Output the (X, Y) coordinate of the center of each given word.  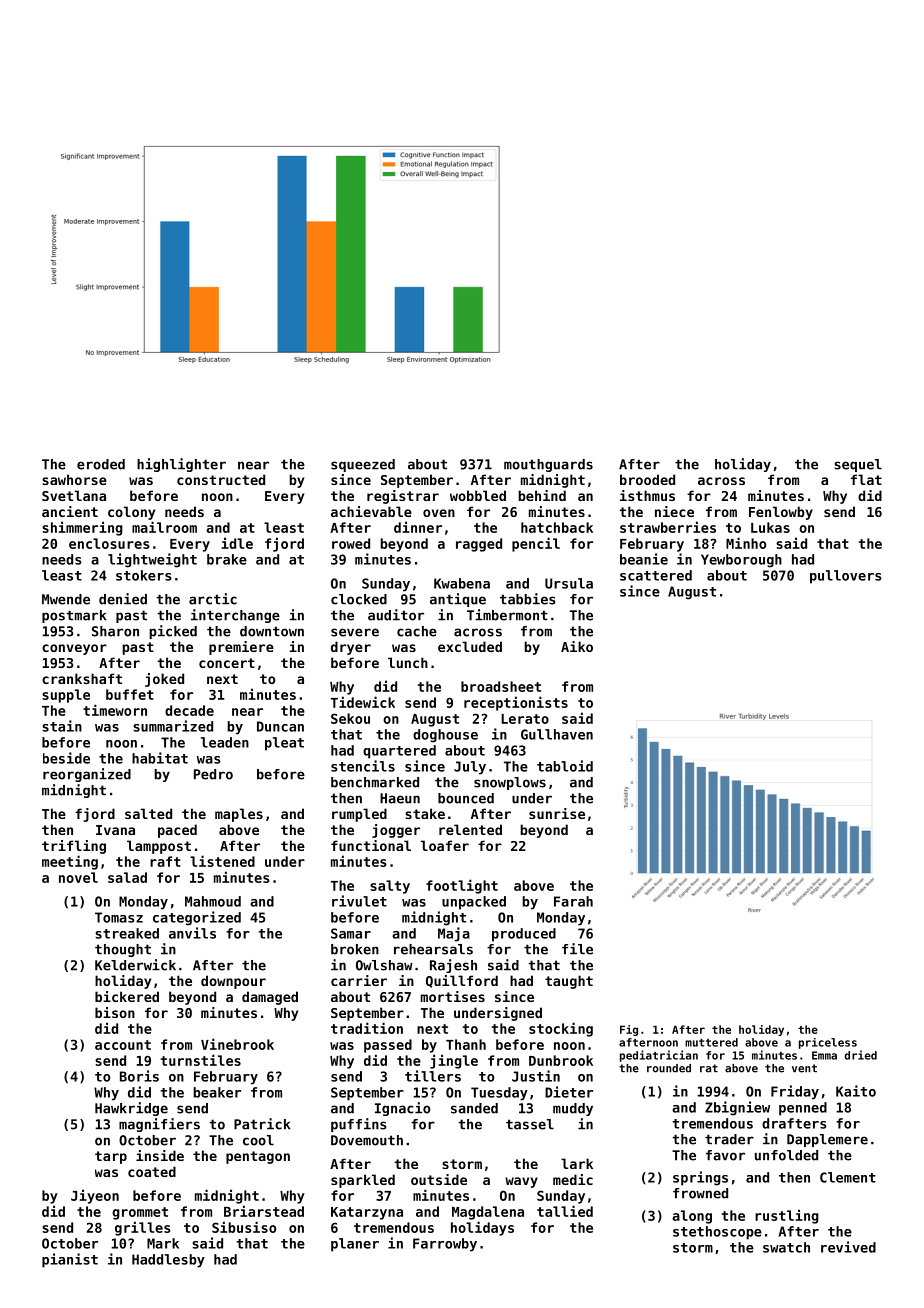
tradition (367, 1028)
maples (239, 815)
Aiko (577, 646)
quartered (399, 752)
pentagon (258, 1157)
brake (227, 559)
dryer (351, 648)
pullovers (846, 577)
